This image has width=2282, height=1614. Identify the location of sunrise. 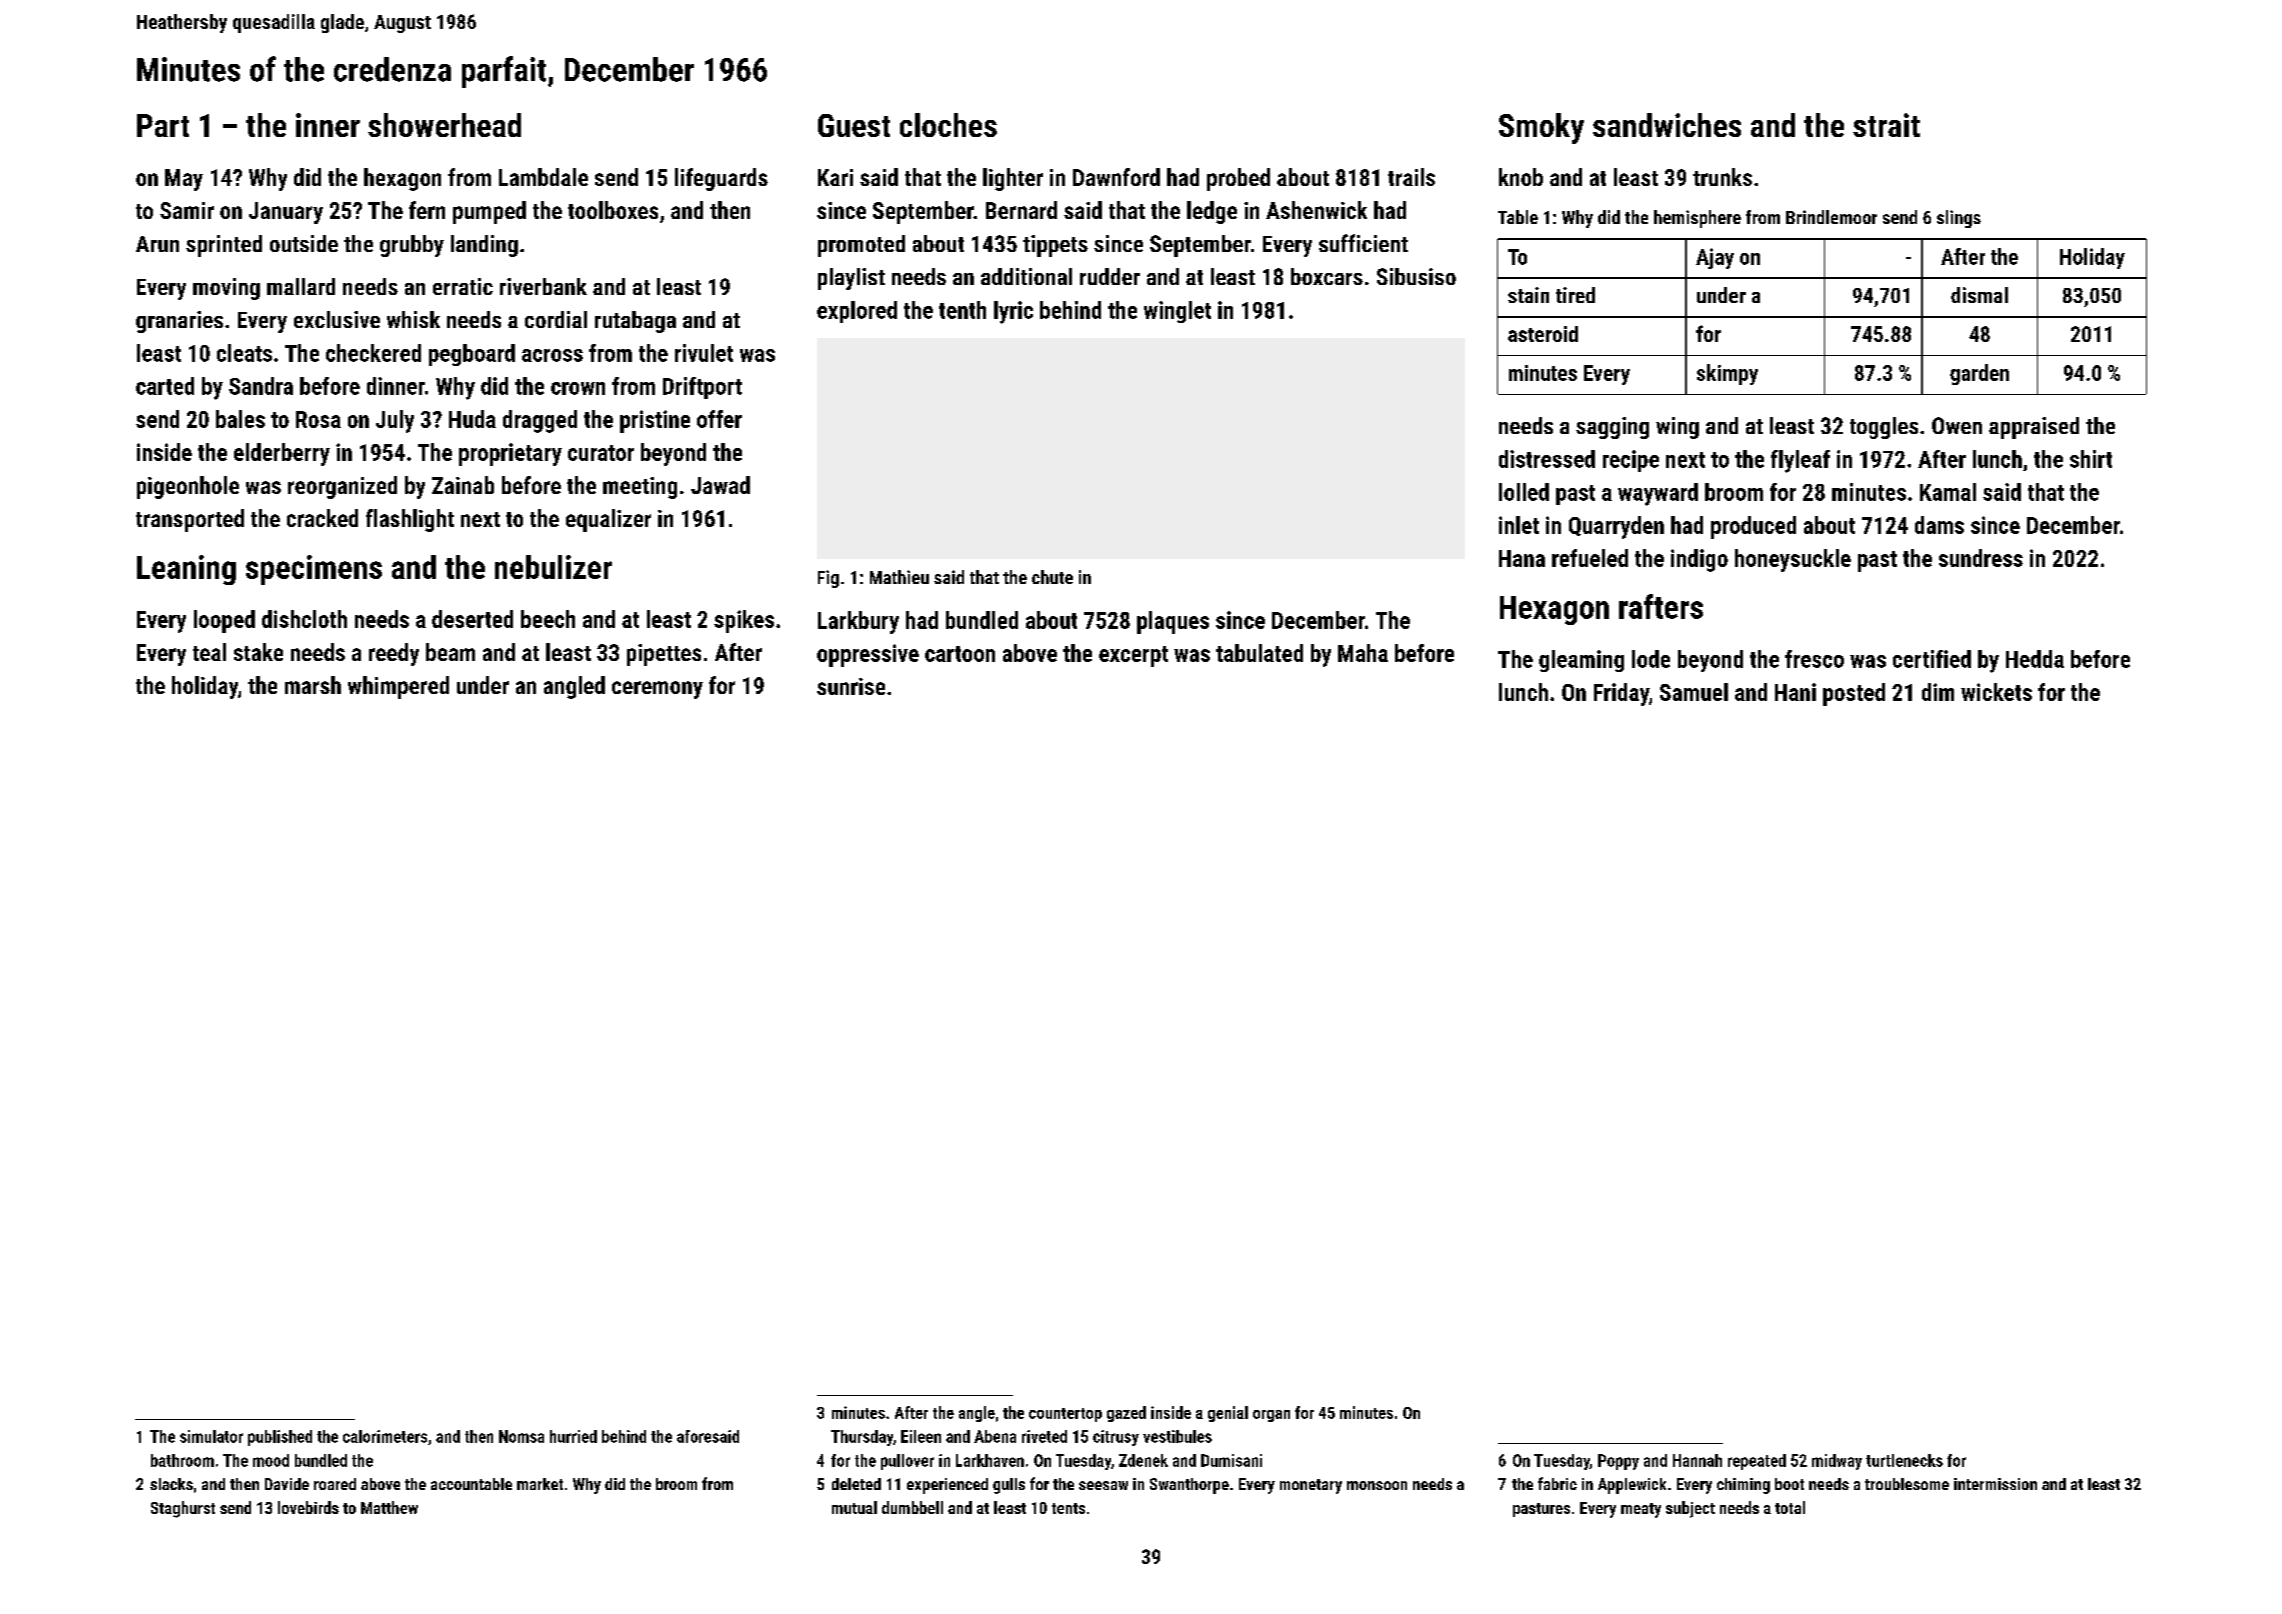
(851, 686).
